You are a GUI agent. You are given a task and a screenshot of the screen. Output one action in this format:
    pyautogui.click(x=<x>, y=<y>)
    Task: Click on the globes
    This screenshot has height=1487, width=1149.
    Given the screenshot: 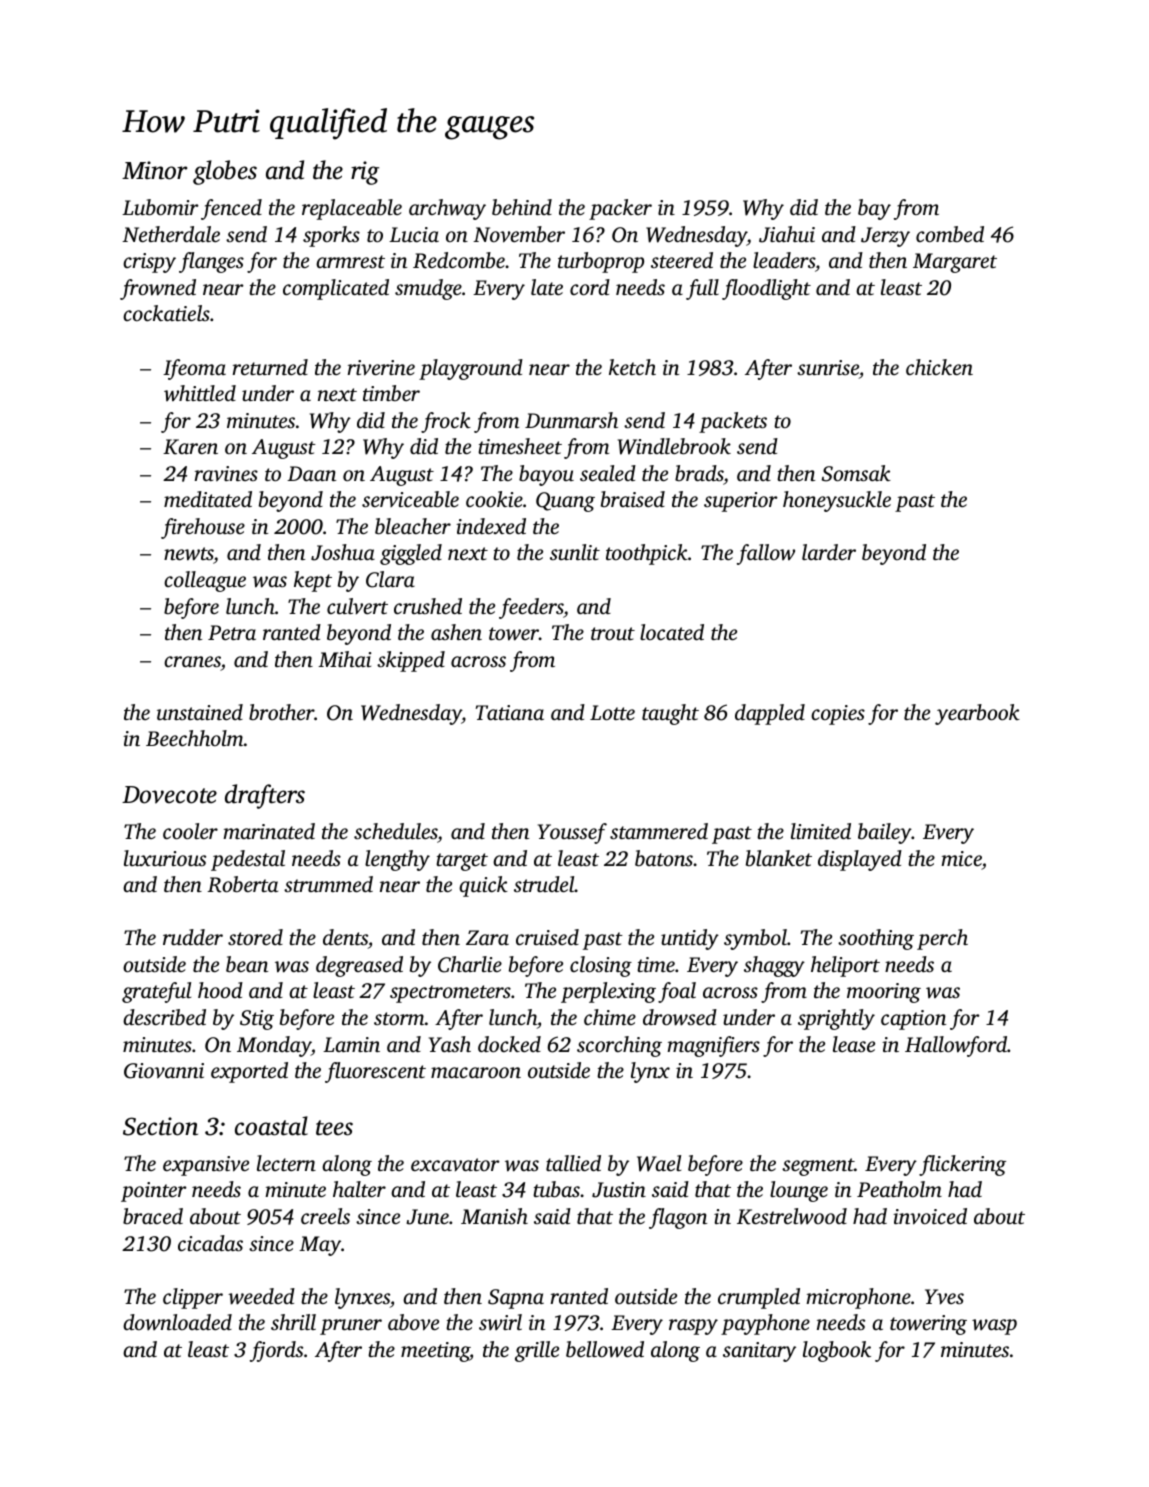 What is the action you would take?
    pyautogui.click(x=225, y=172)
